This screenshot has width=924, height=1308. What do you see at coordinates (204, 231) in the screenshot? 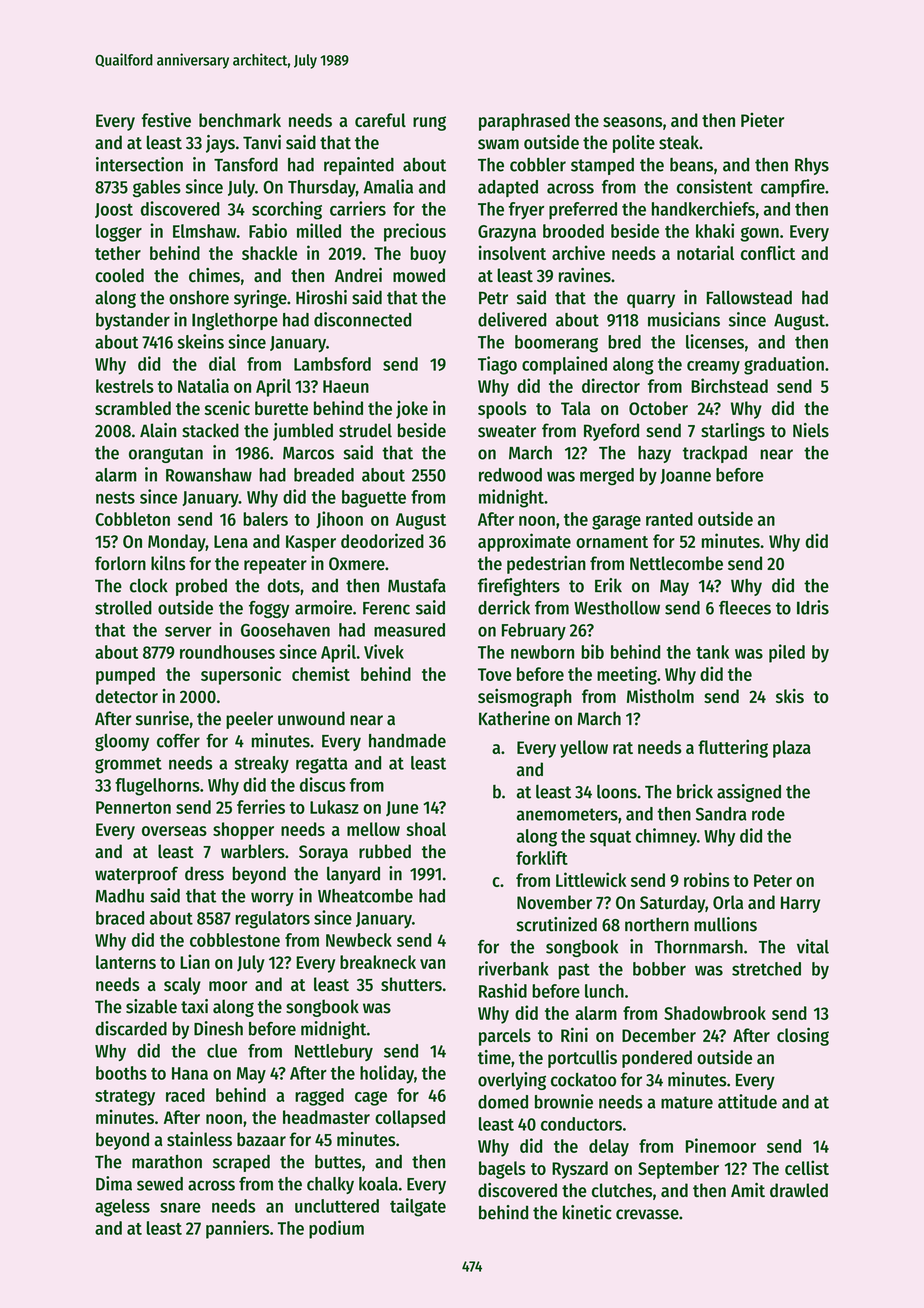
I see `Elmshaw` at bounding box center [204, 231].
